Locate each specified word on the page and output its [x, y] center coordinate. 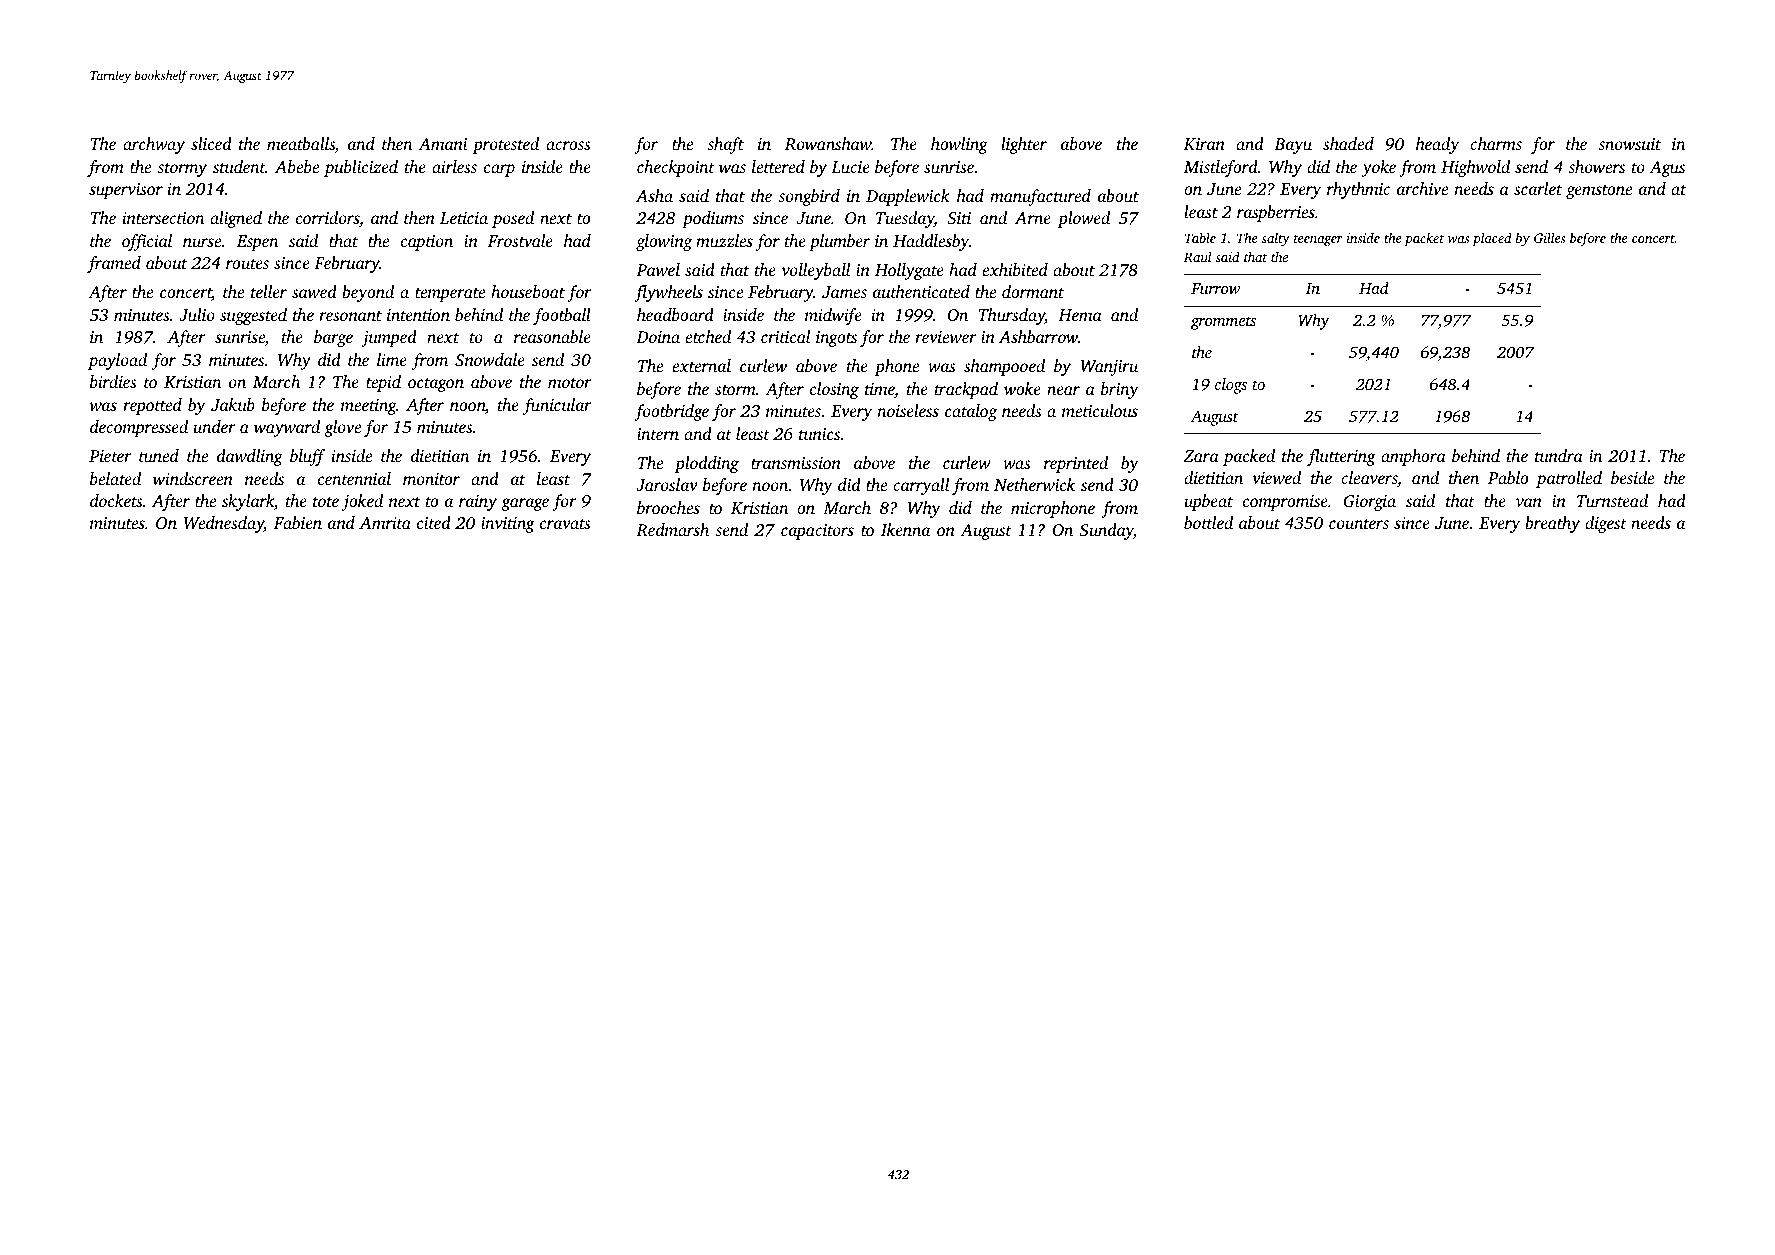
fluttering [1341, 457]
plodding [706, 464]
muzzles [724, 240]
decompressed [139, 428]
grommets [1223, 323]
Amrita [385, 523]
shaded [1348, 143]
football [562, 316]
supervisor [126, 191]
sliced [211, 143]
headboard [675, 314]
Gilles [1549, 237]
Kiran [1204, 144]
